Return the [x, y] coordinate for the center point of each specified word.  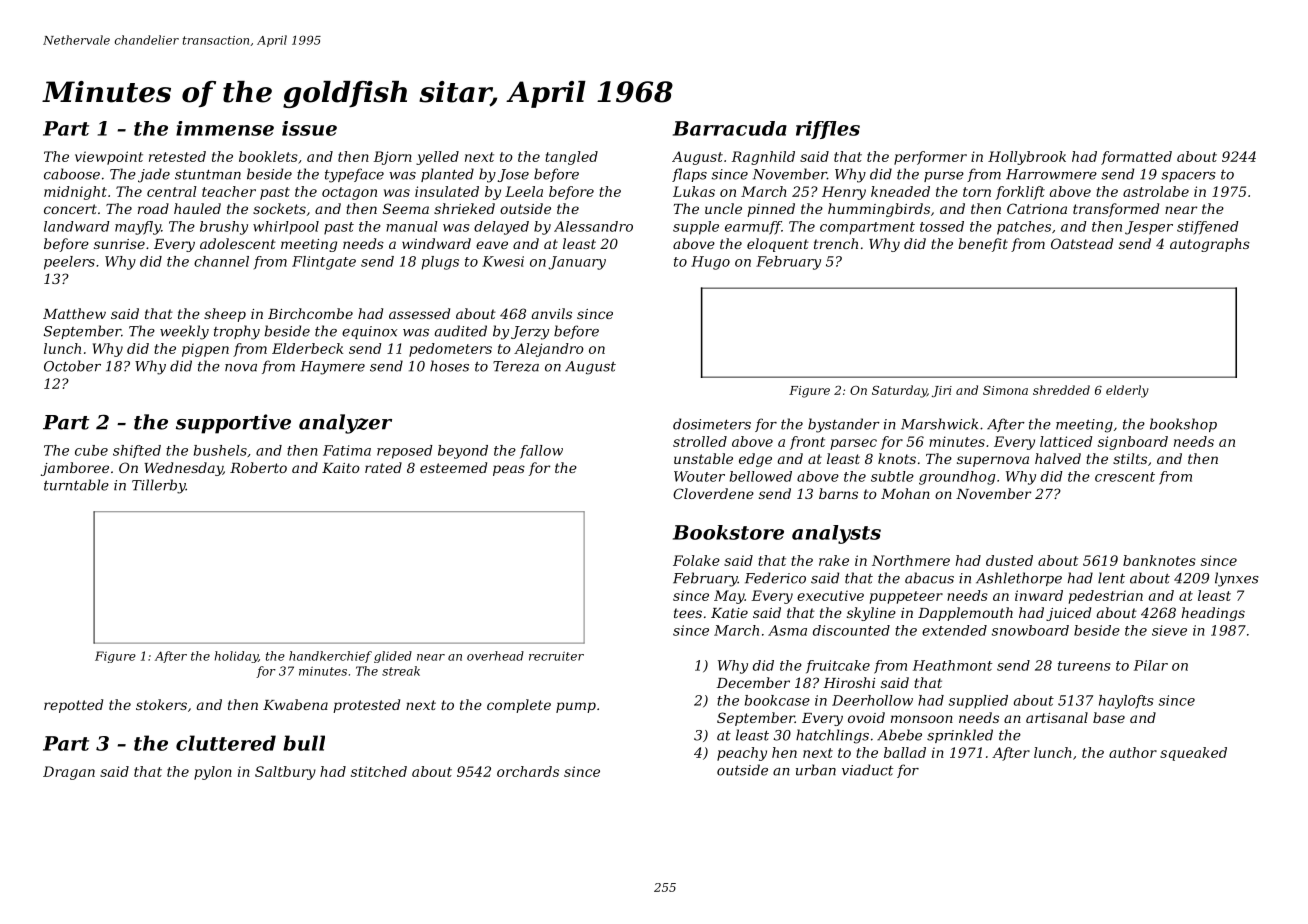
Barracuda [730, 128]
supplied [978, 702]
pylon [213, 773]
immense [225, 128]
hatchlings [832, 736]
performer [930, 158]
